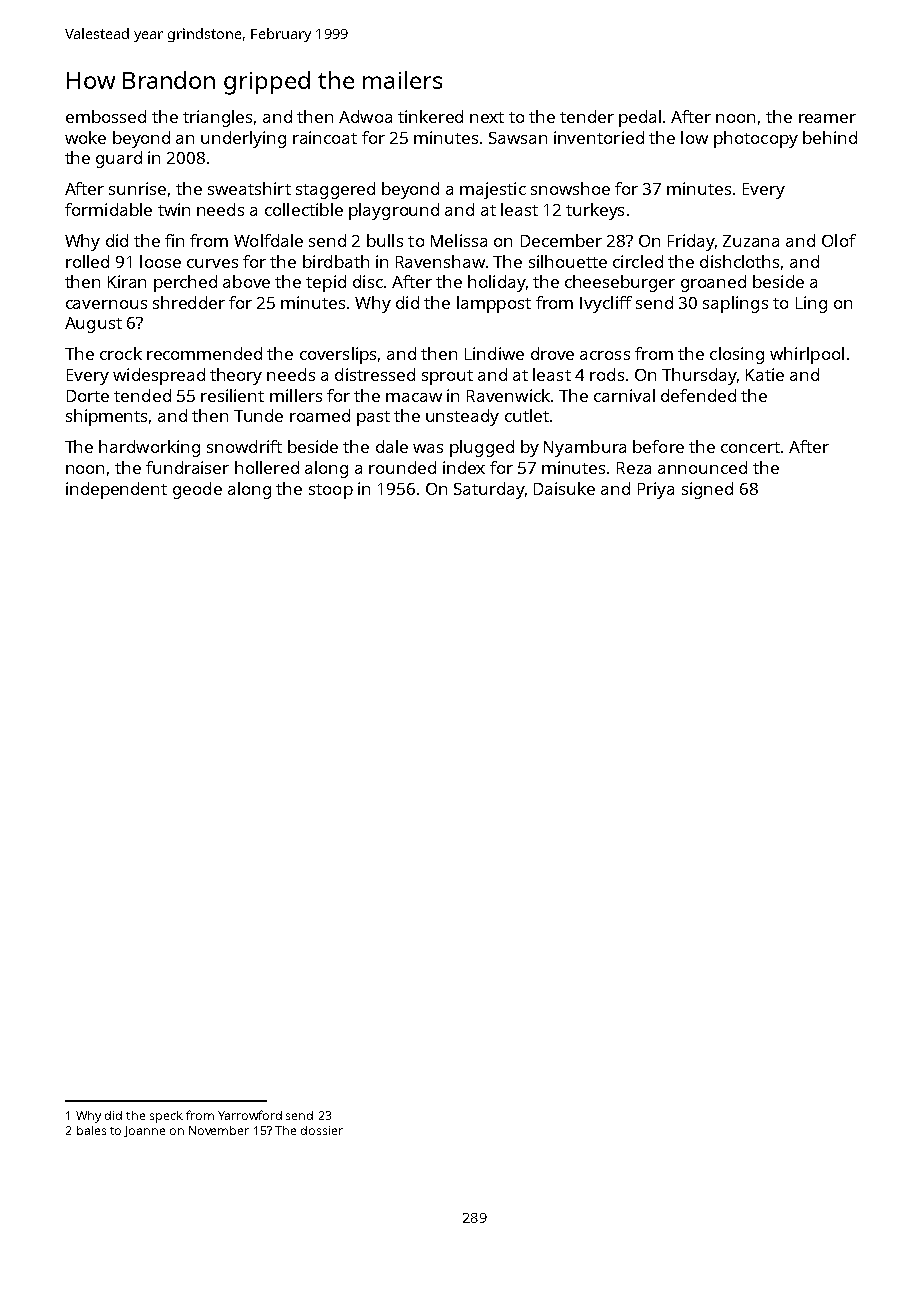 The width and height of the screenshot is (924, 1311). I want to click on Lindiwe, so click(494, 353).
